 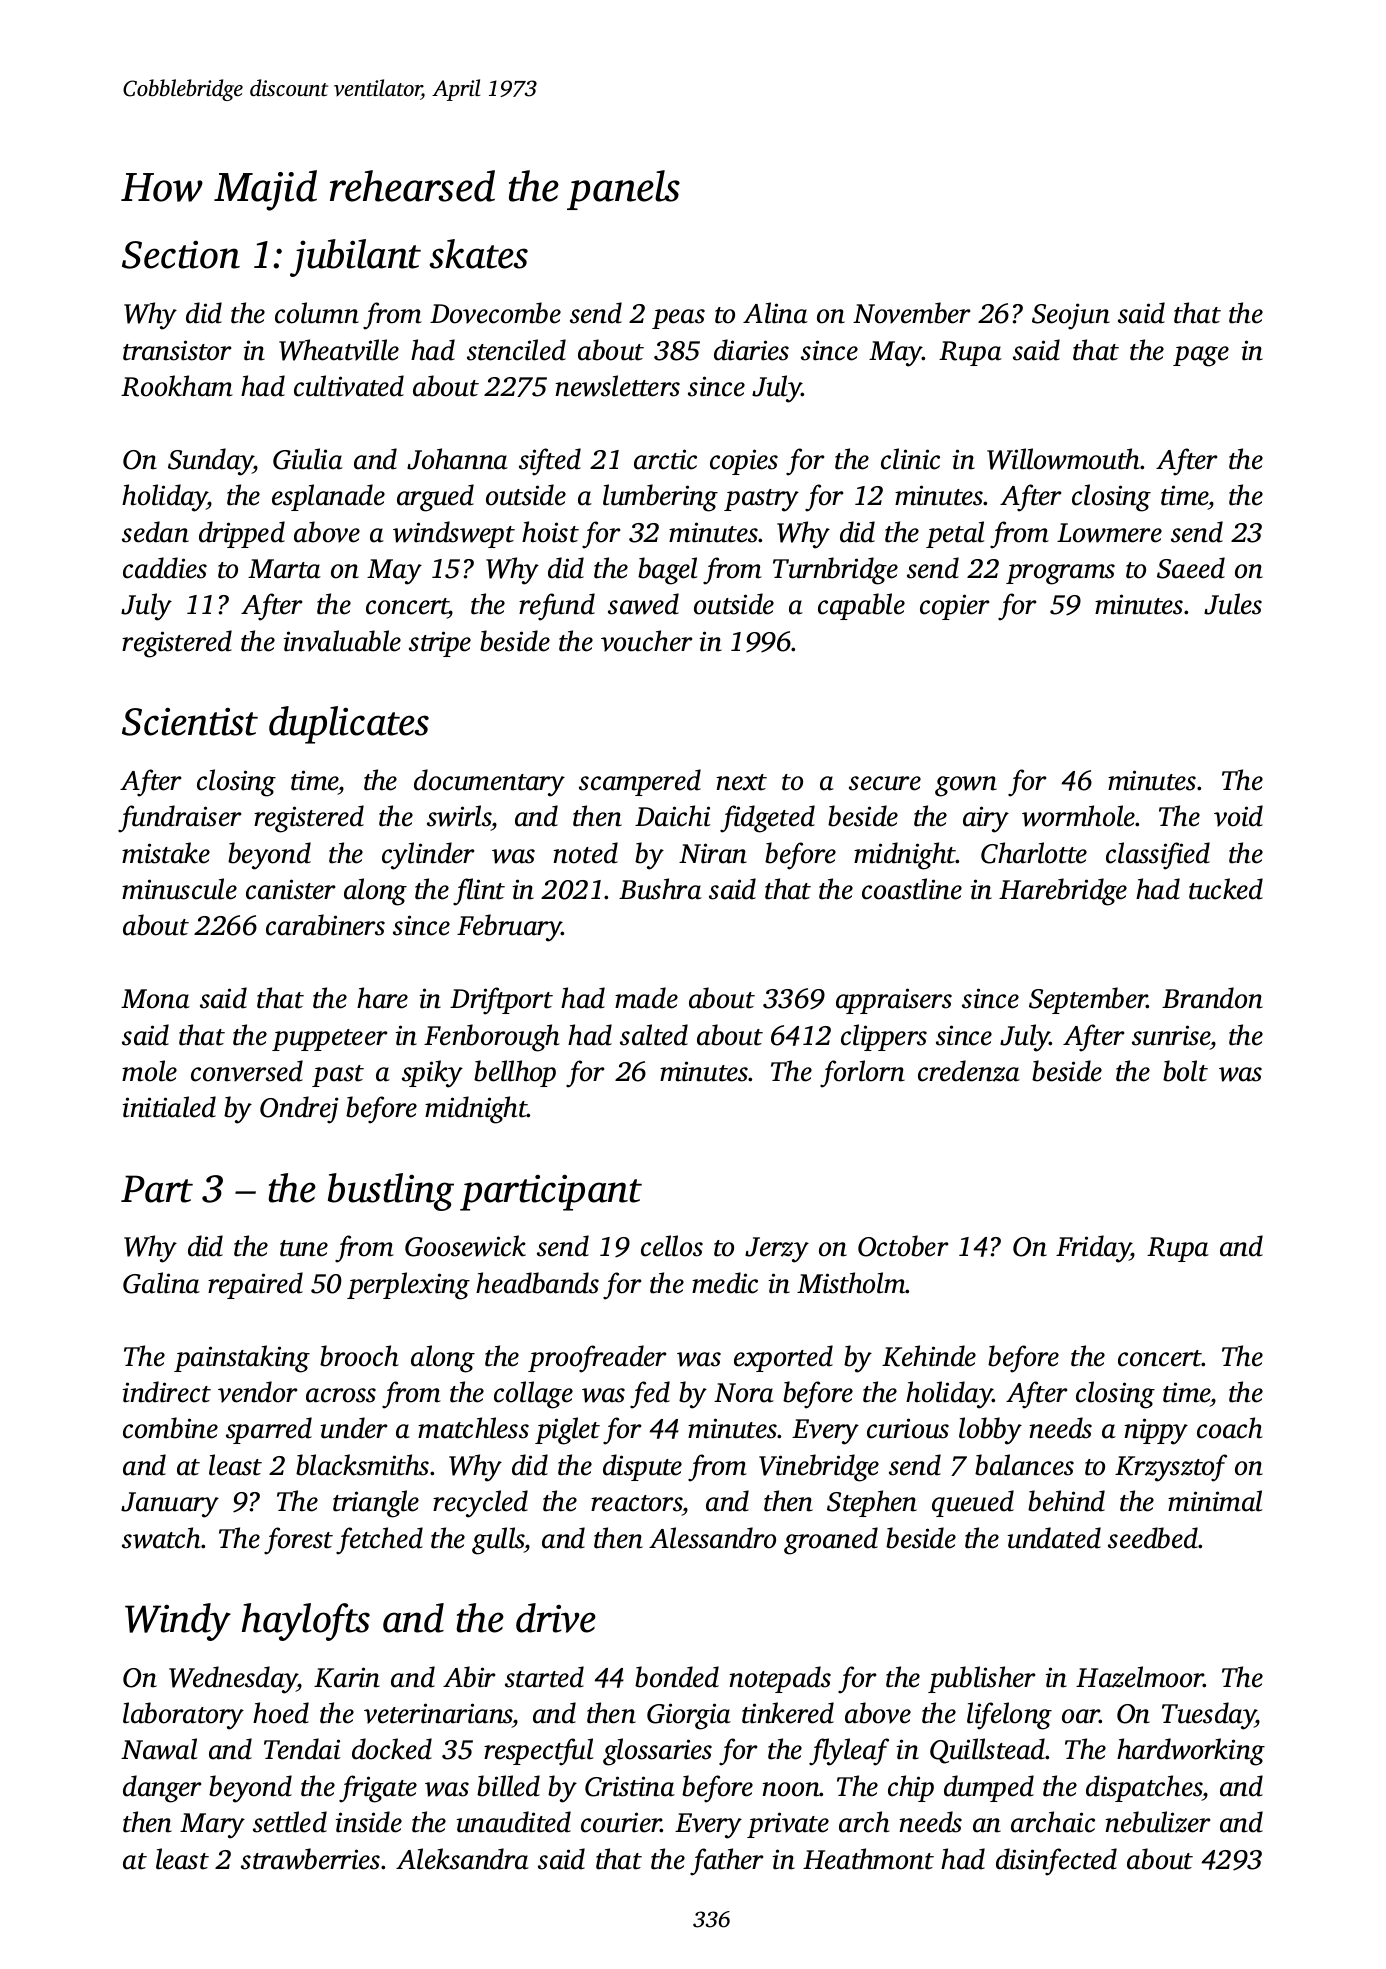 What do you see at coordinates (479, 254) in the image?
I see `skates` at bounding box center [479, 254].
